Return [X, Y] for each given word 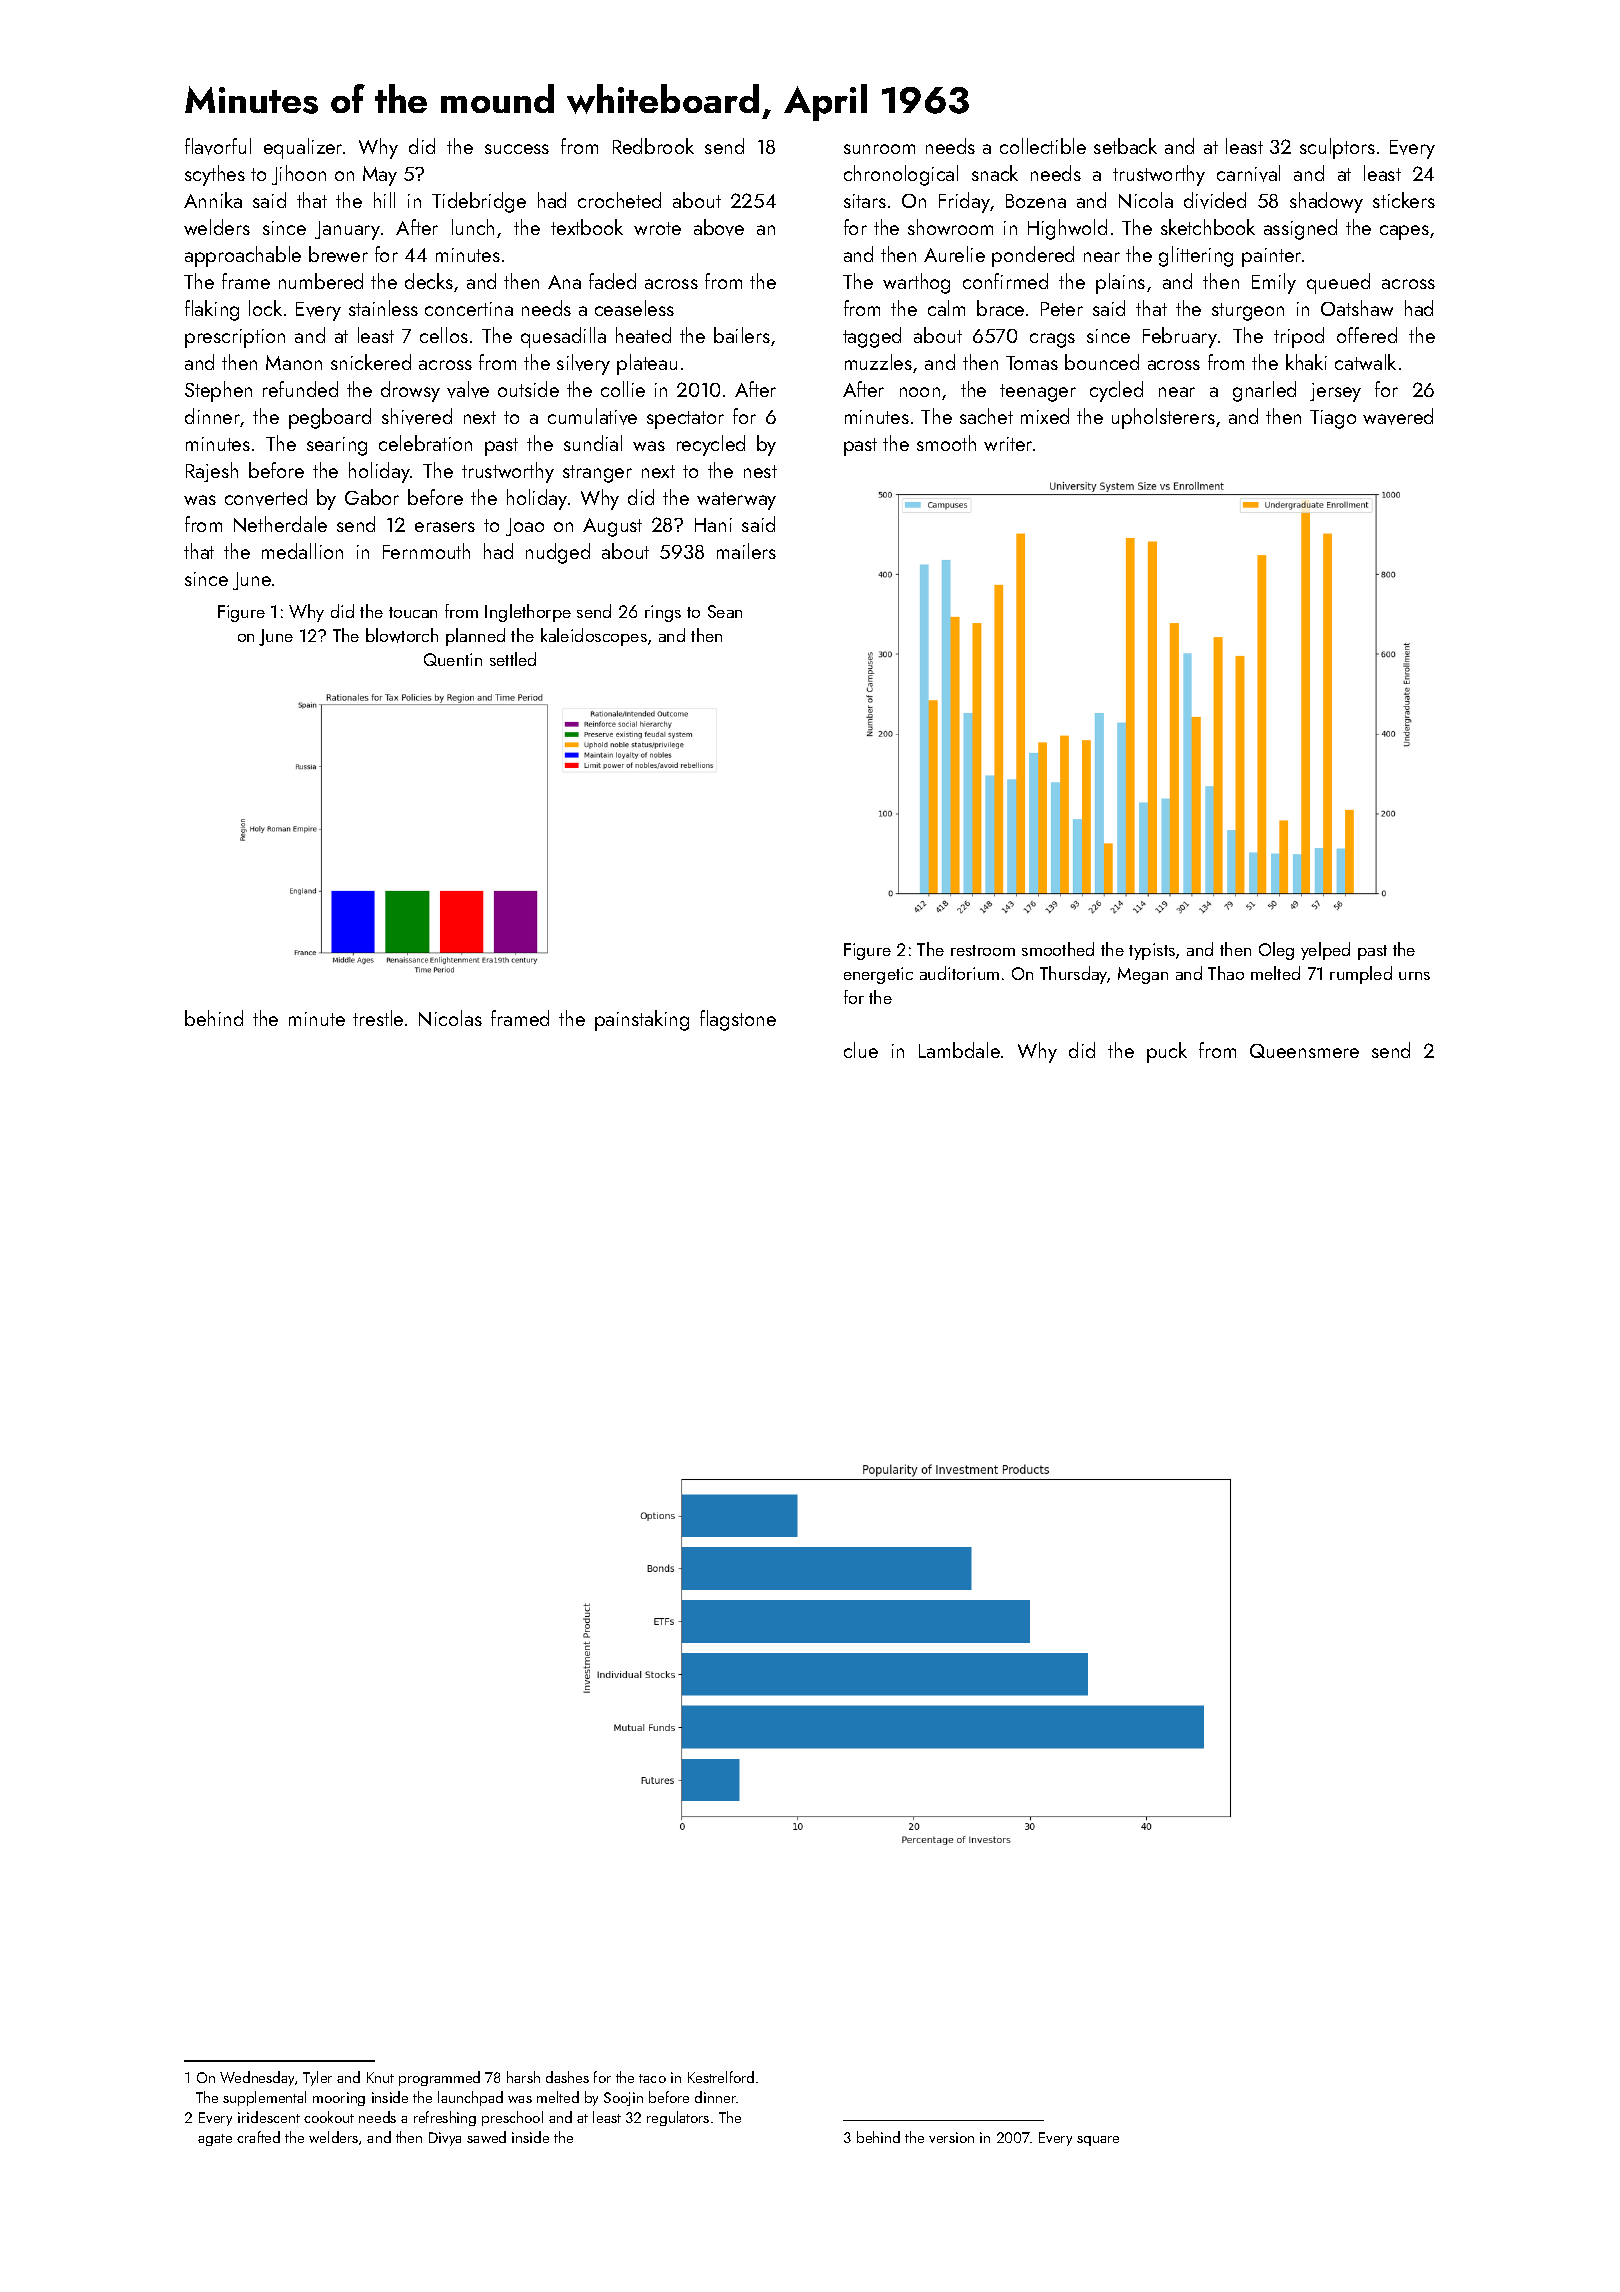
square [1098, 2141]
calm [946, 308]
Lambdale [959, 1050]
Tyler [317, 2078]
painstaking [642, 1020]
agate [215, 2140]
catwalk [1365, 362]
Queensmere [1304, 1051]
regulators [678, 2118]
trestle [378, 1018]
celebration [425, 443]
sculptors [1337, 148]
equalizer [303, 148]
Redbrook [653, 146]
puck [1167, 1052]
